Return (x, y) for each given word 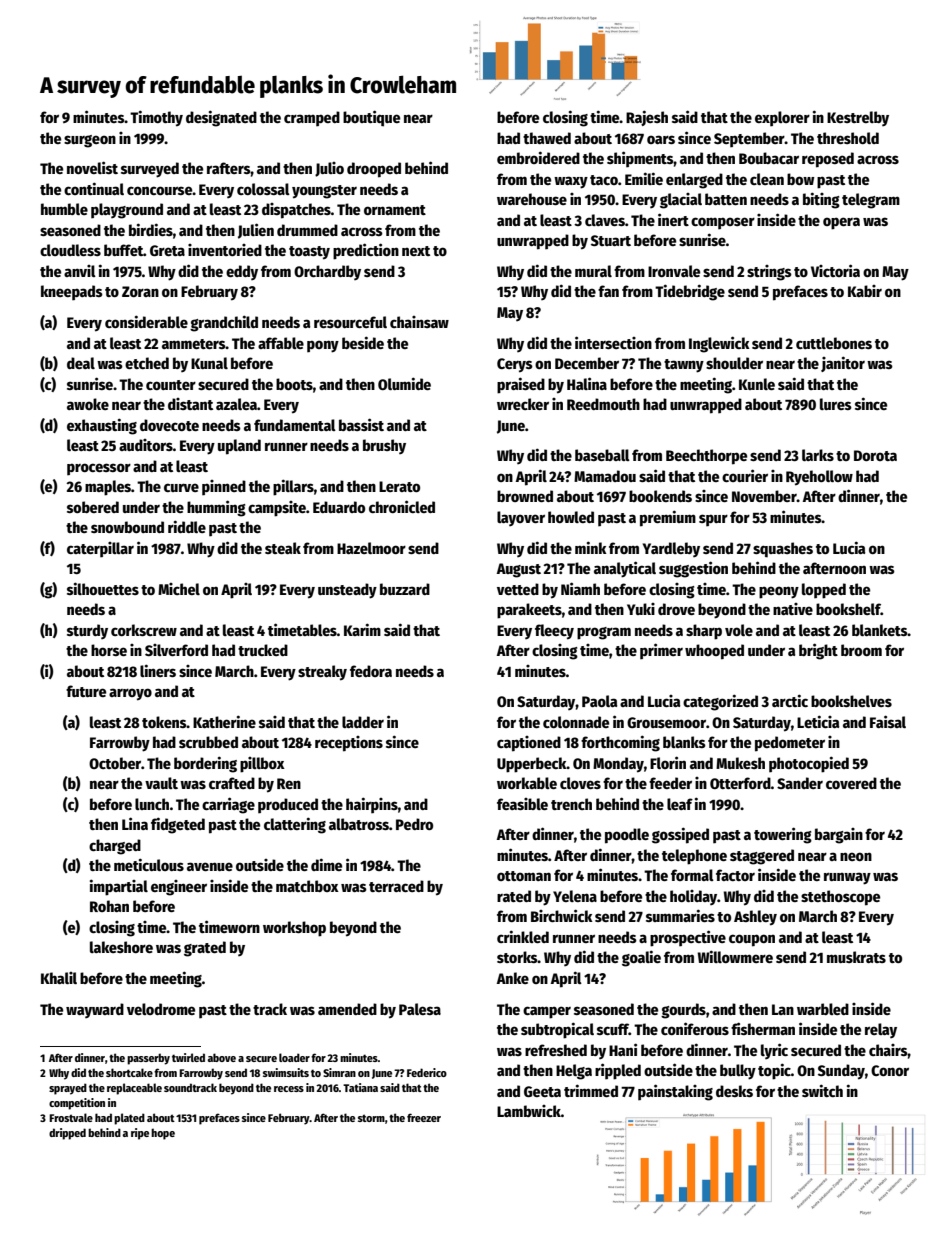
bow (800, 179)
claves (605, 220)
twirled (188, 1057)
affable (281, 343)
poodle (627, 836)
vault (161, 783)
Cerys (515, 365)
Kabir (865, 291)
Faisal (888, 721)
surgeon (90, 141)
